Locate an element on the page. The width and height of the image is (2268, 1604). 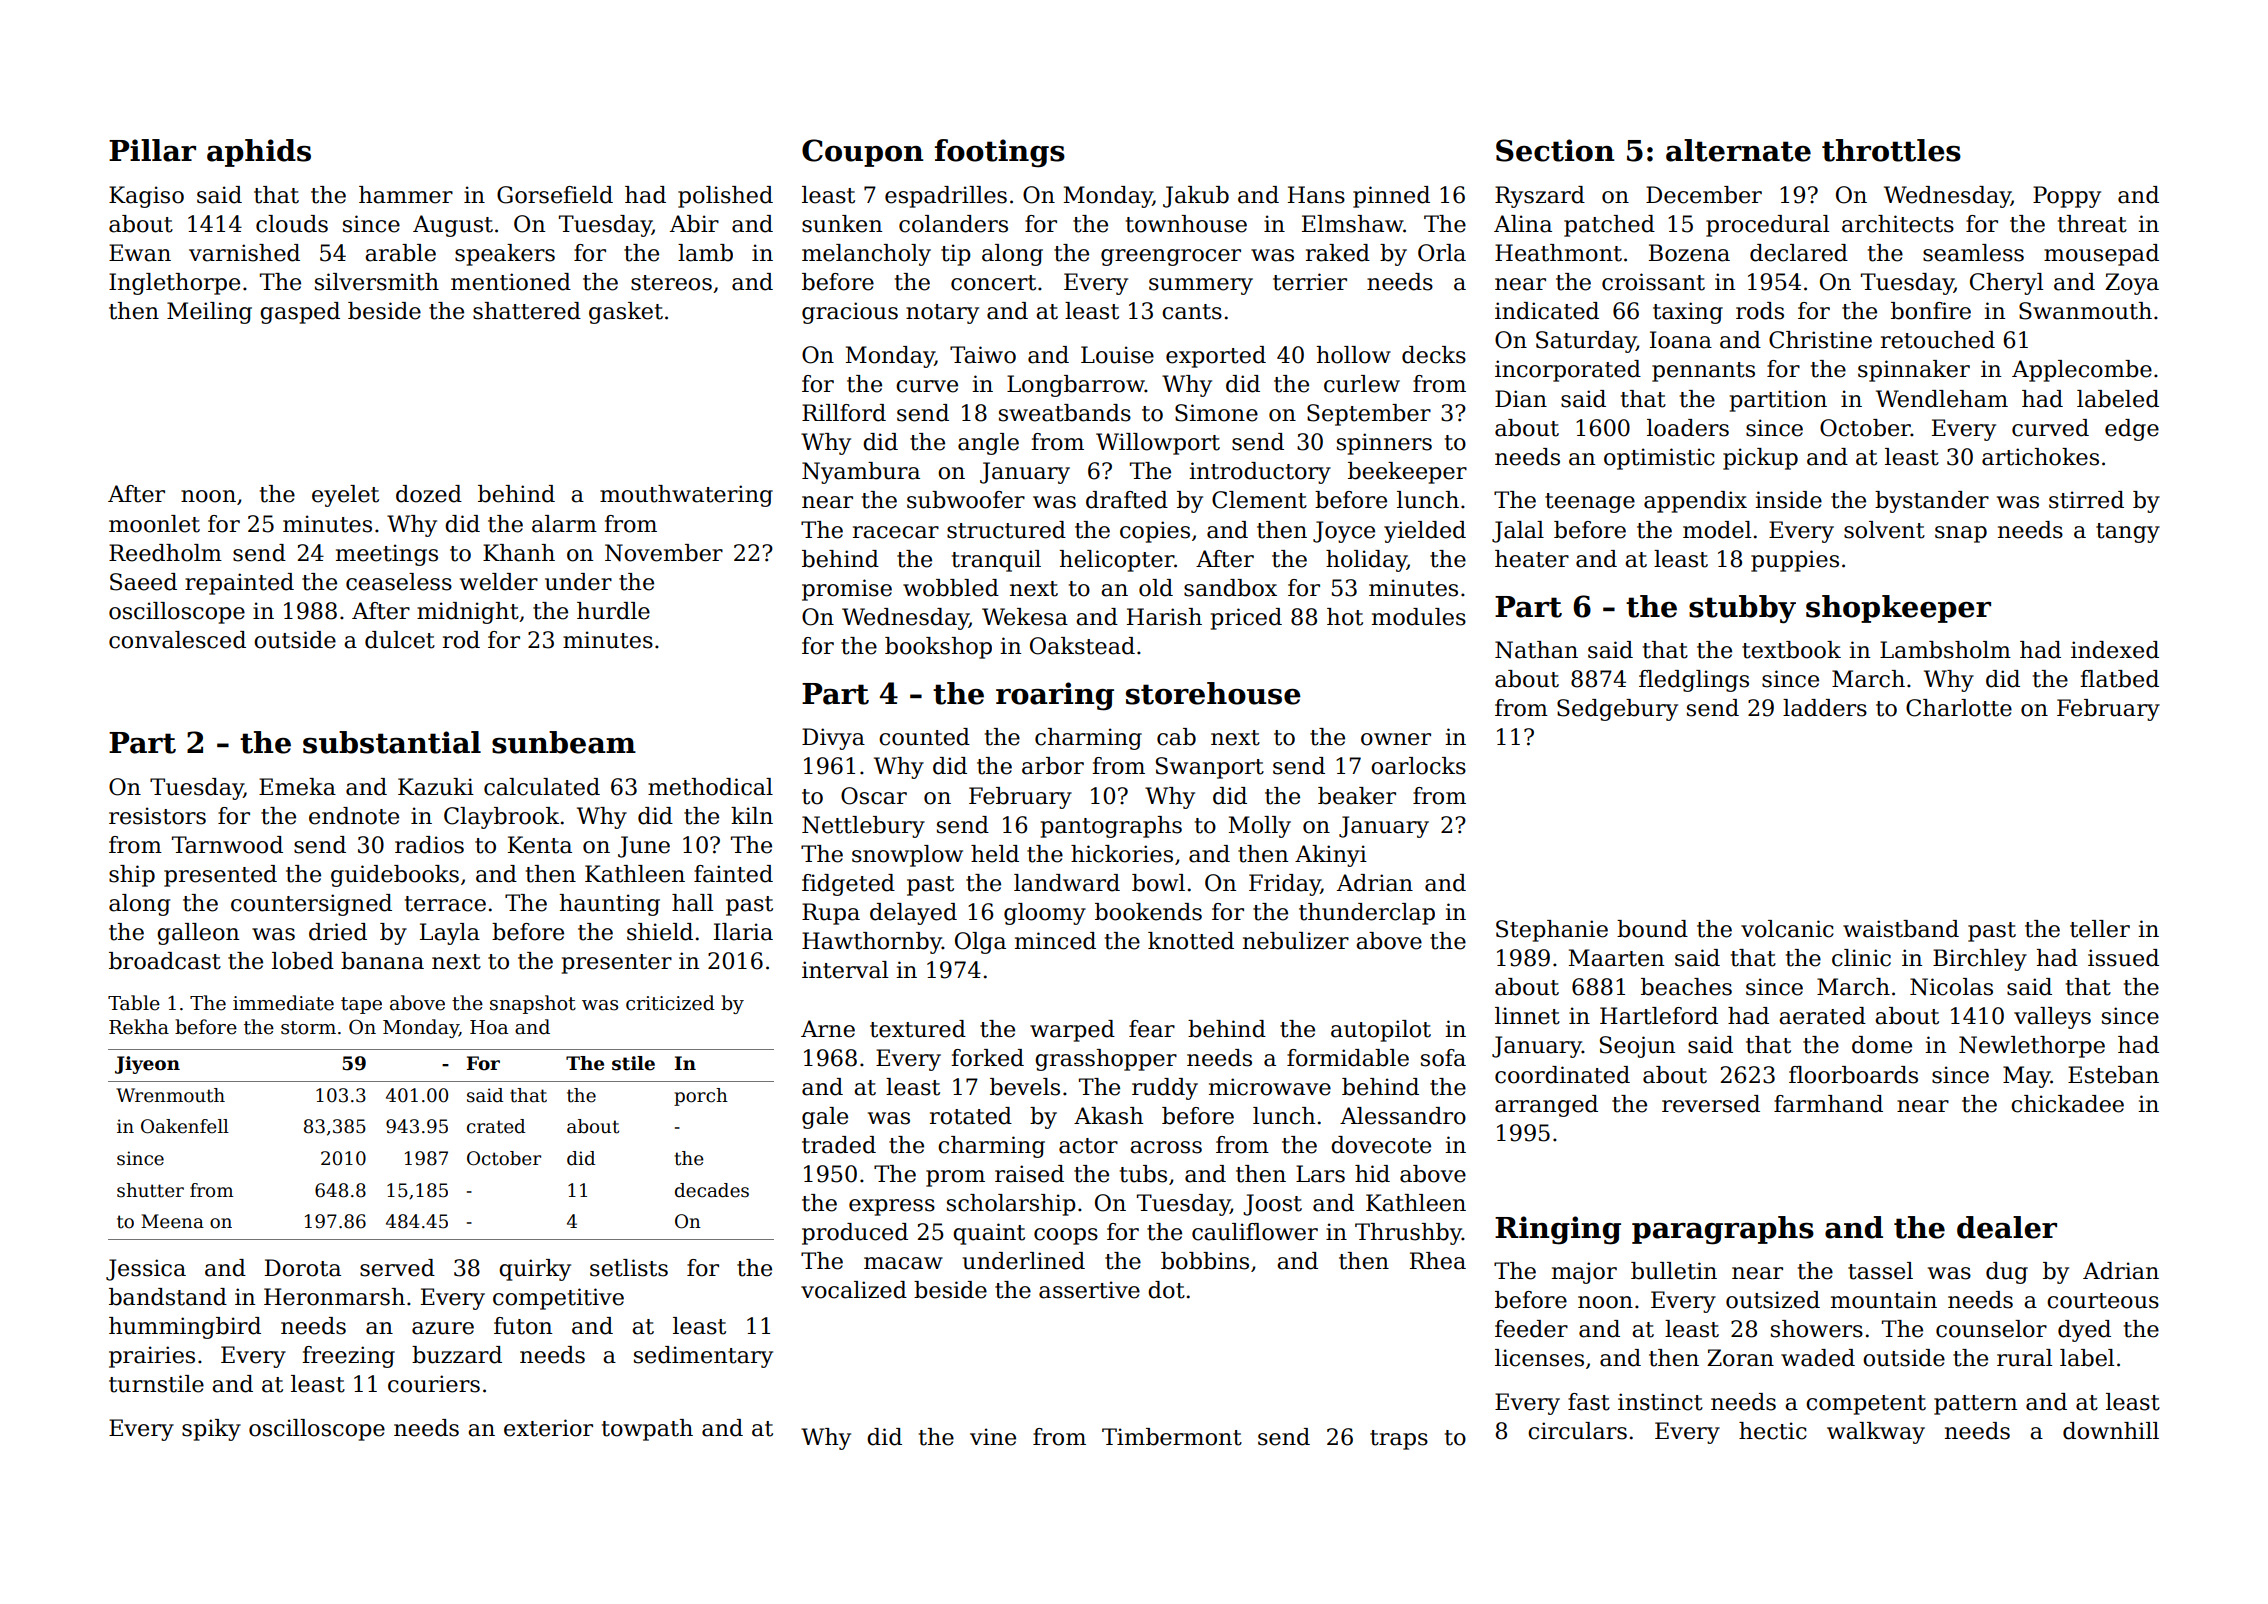
Akinyi is located at coordinates (1331, 856).
